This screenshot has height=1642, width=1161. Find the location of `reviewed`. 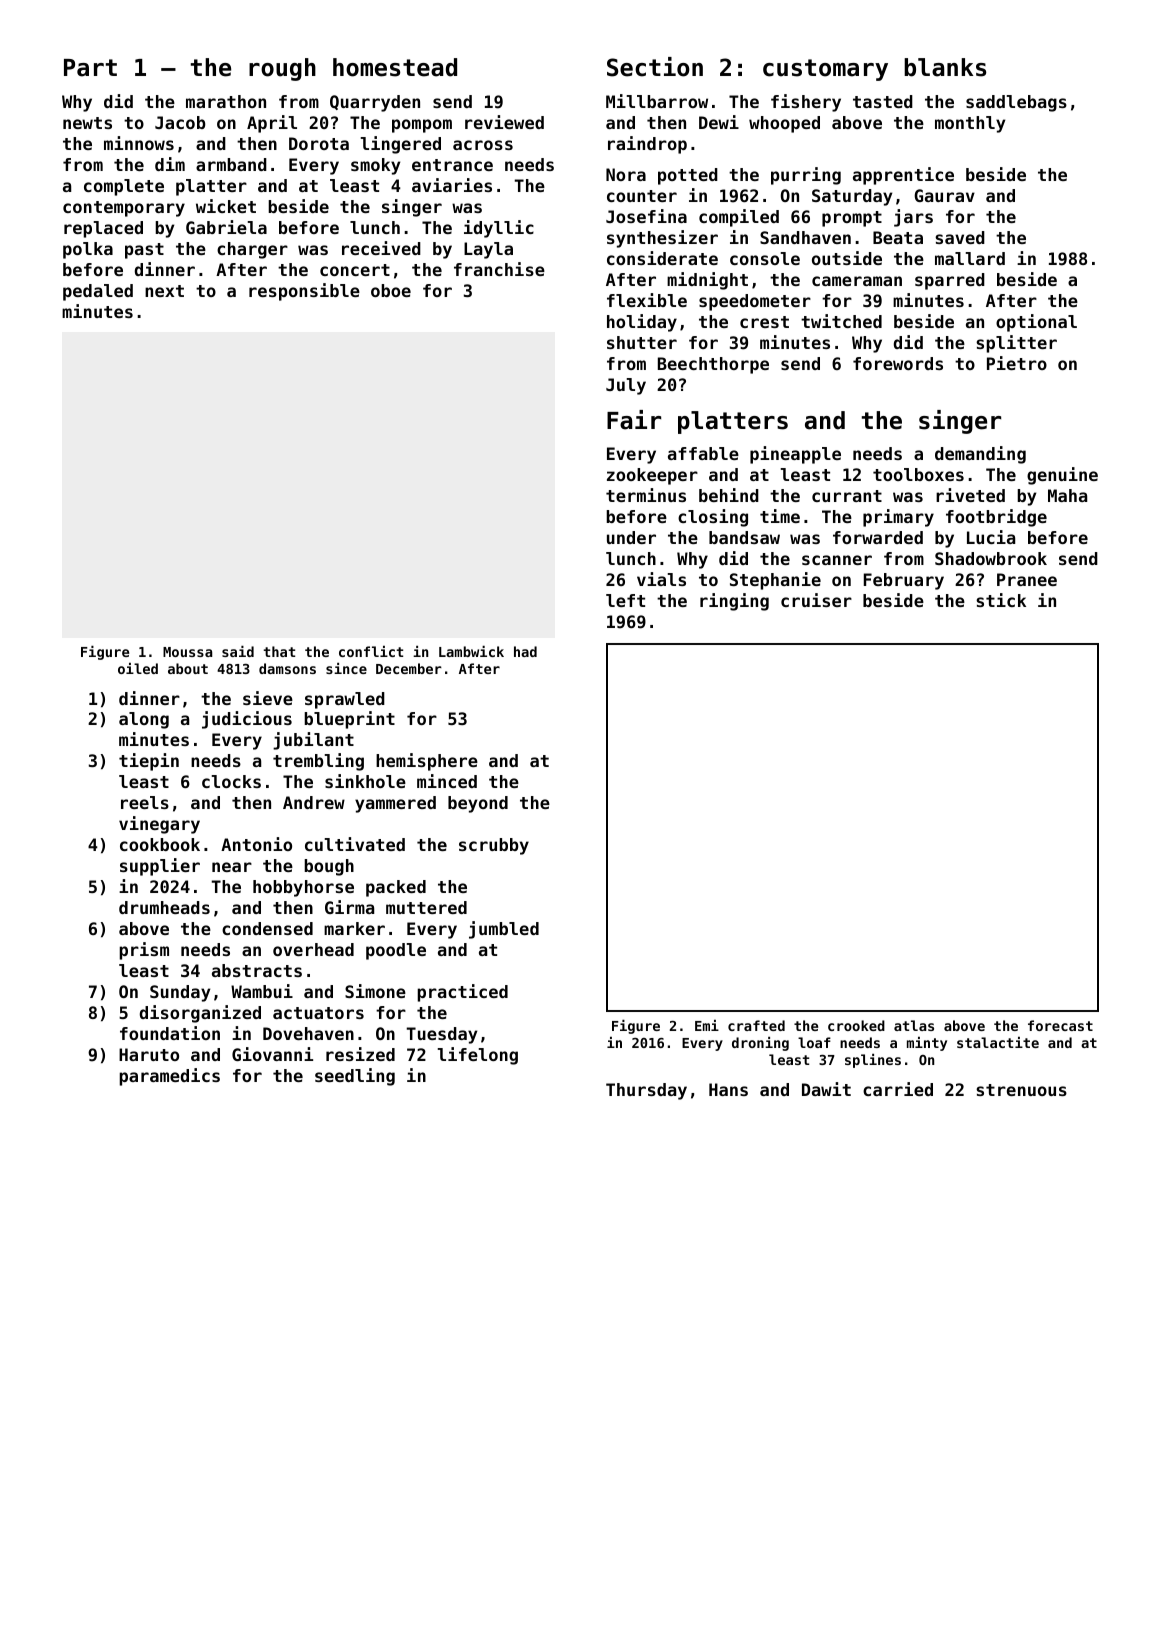

reviewed is located at coordinates (504, 122).
